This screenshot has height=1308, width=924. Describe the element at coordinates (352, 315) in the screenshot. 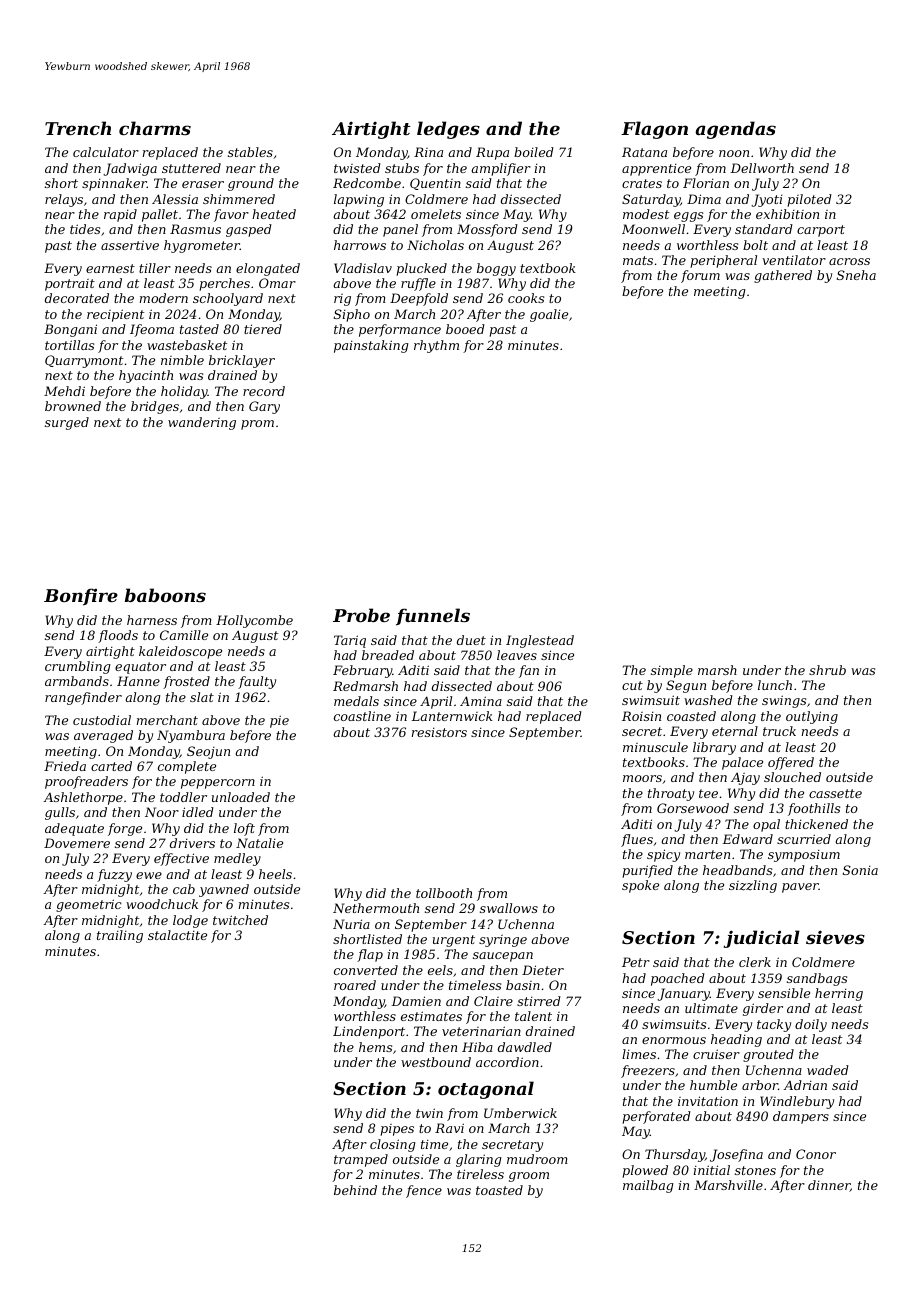

I see `Sipho` at that location.
